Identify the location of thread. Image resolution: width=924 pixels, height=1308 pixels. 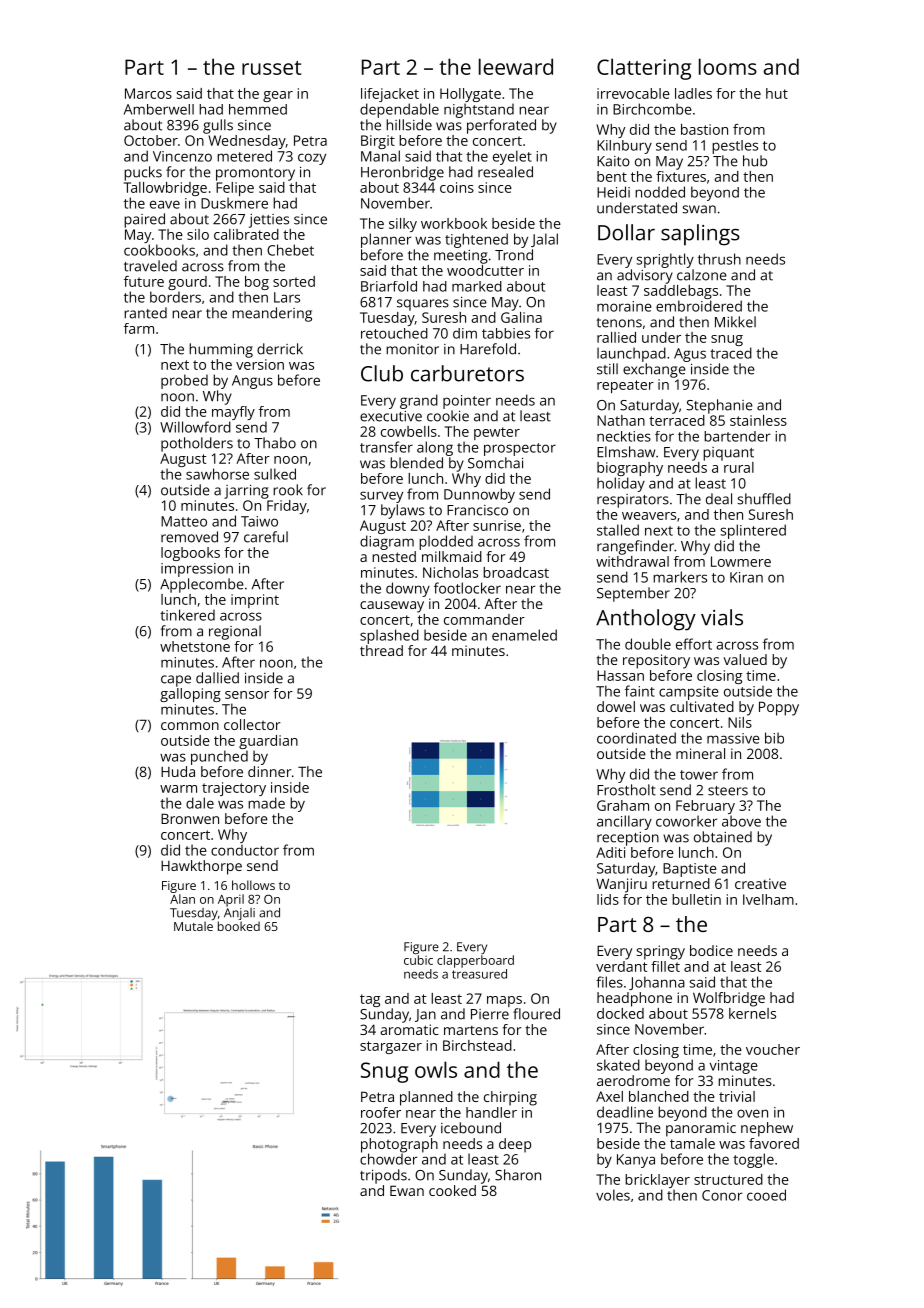
(381, 650).
